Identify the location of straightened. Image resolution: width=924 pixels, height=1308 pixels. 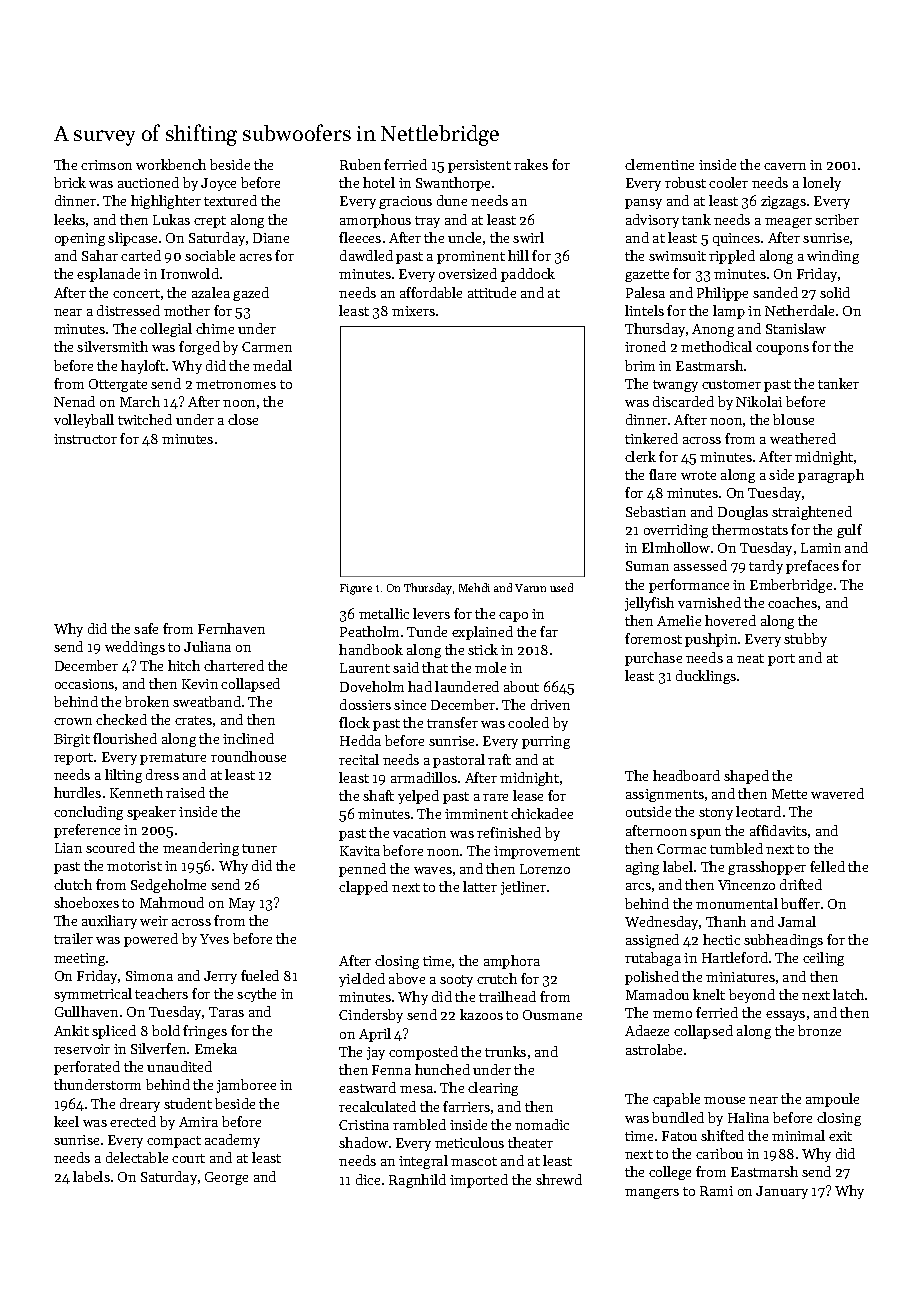
(812, 513).
